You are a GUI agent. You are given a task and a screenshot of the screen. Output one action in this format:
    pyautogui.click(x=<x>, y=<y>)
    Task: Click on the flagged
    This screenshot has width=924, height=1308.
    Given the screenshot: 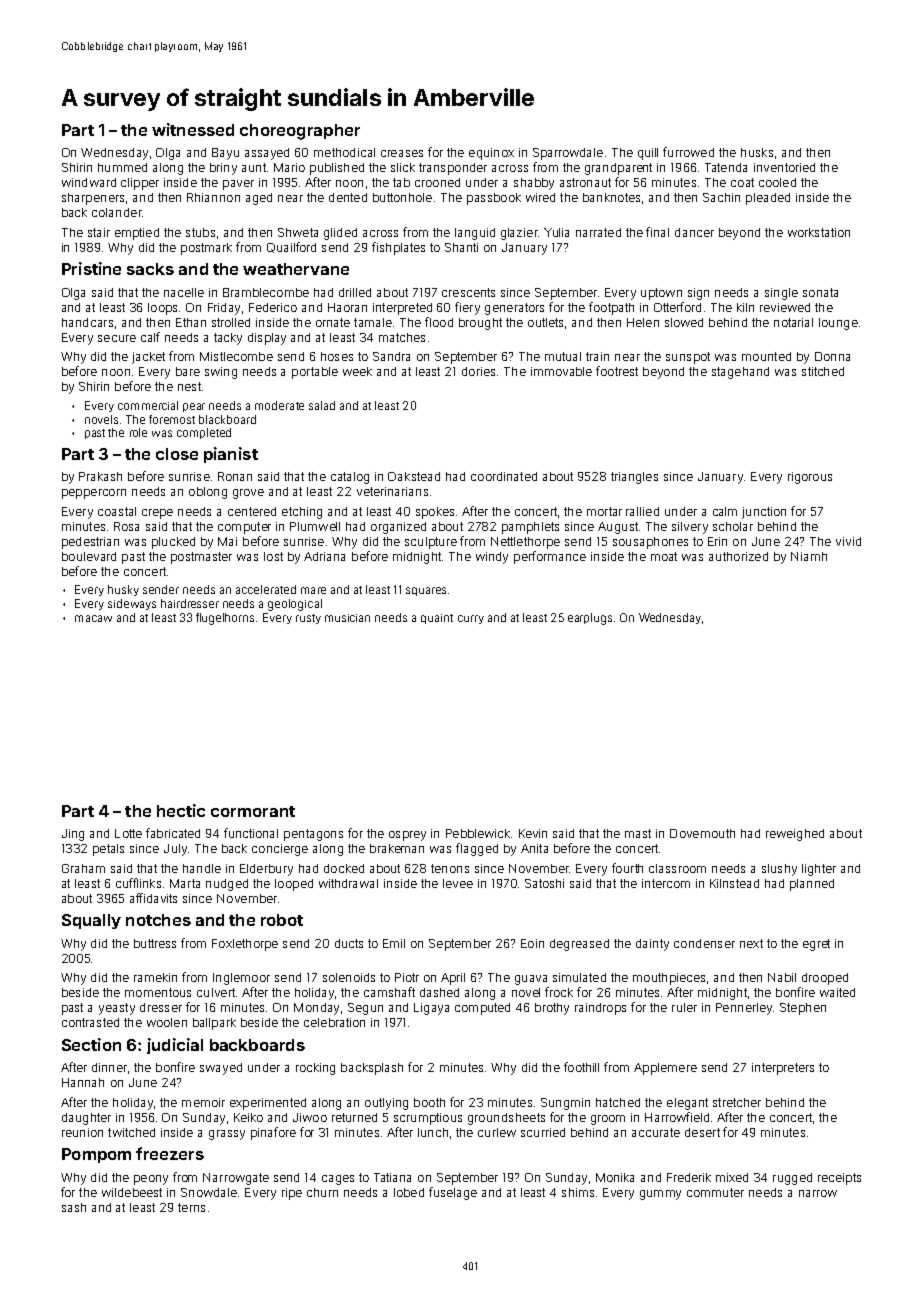 What is the action you would take?
    pyautogui.click(x=477, y=849)
